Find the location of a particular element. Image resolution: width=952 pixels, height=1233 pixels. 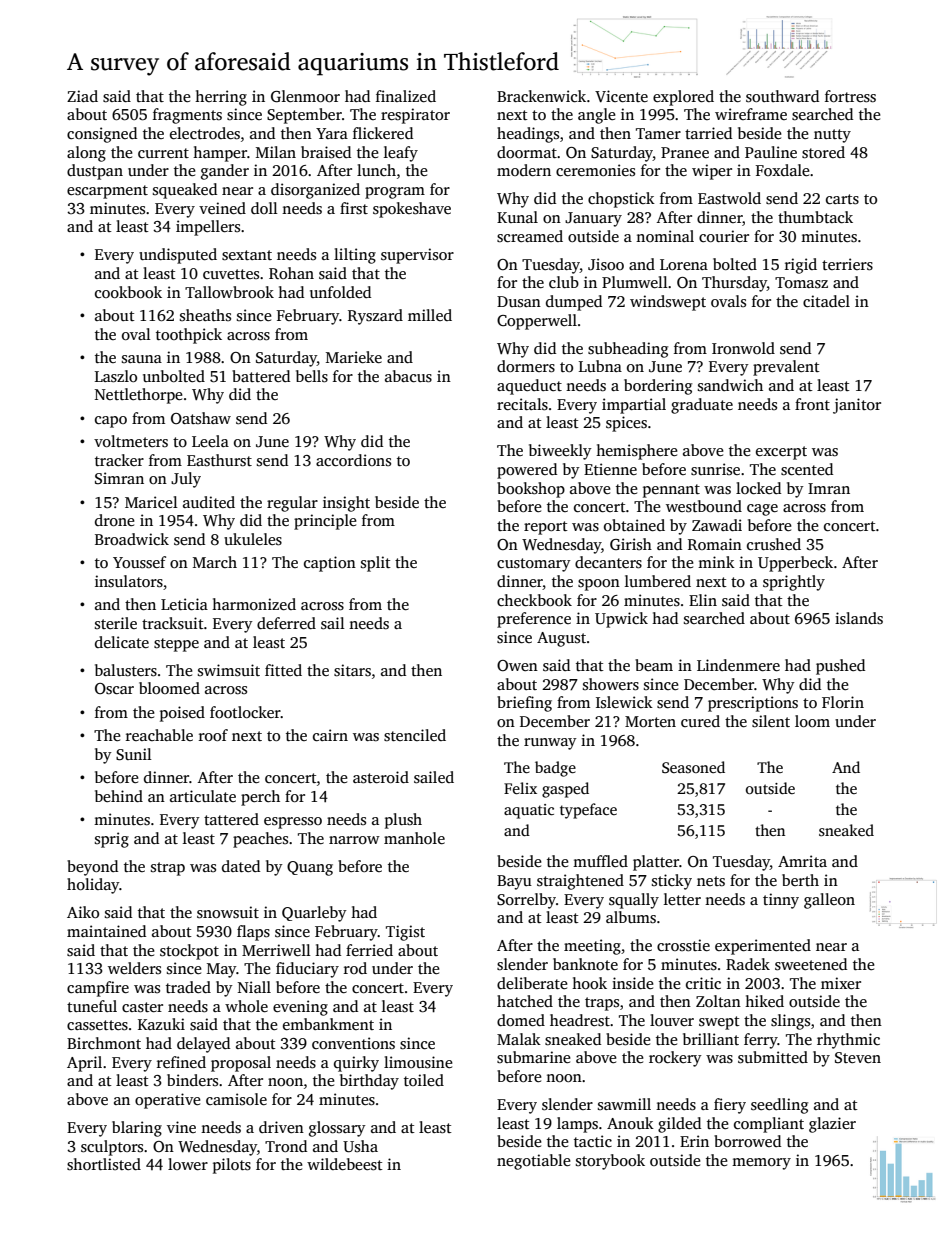

herring is located at coordinates (221, 98).
